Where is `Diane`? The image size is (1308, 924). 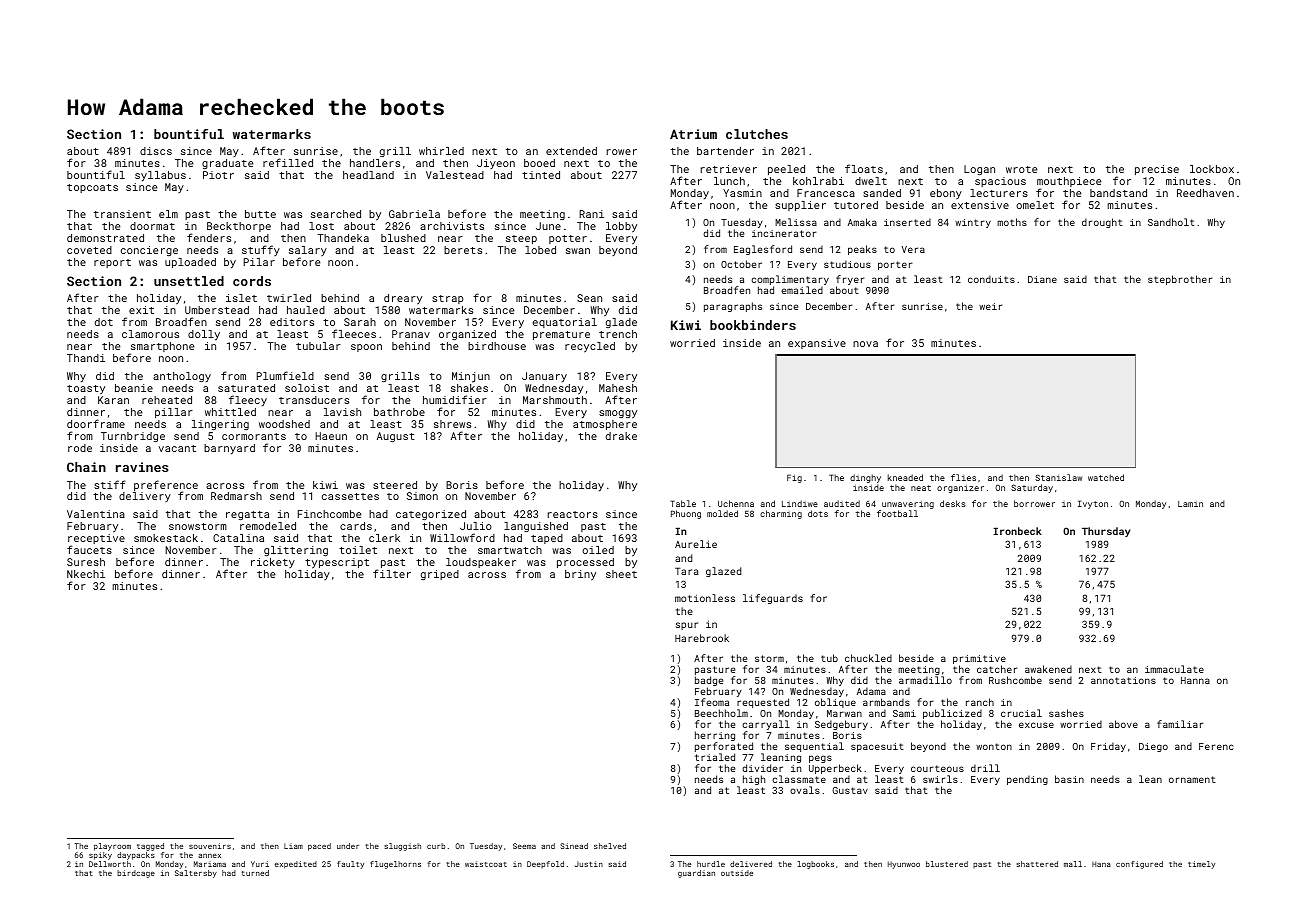
Diane is located at coordinates (1042, 279).
